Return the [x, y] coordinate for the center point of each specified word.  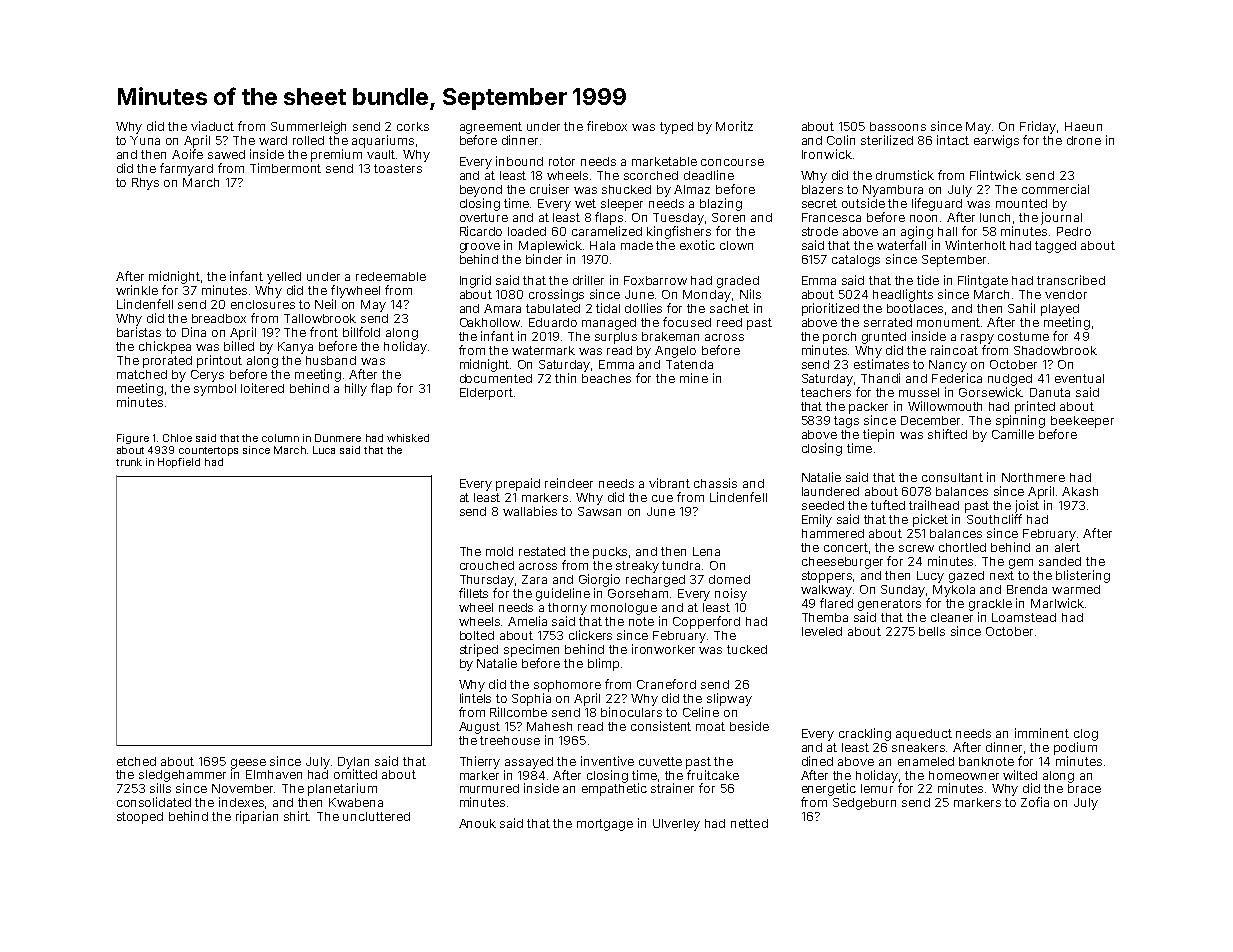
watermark [543, 350]
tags [846, 422]
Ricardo [481, 231]
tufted [888, 505]
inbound [519, 161]
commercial [1055, 189]
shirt [297, 816]
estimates [881, 364]
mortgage [605, 825]
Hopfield [179, 463]
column [280, 438]
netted [749, 823]
